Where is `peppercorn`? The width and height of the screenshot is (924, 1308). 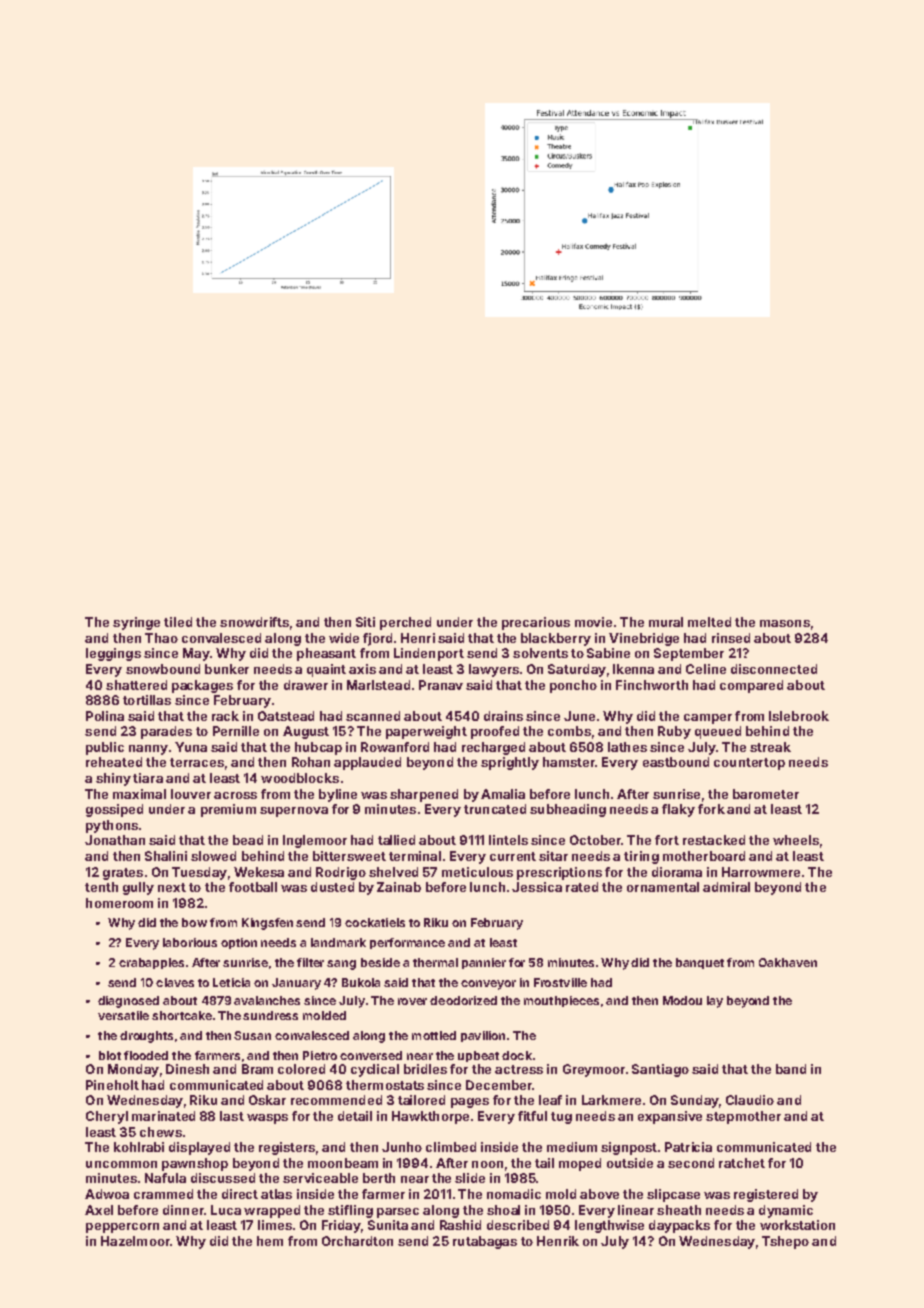 peppercorn is located at coordinates (122, 1228).
